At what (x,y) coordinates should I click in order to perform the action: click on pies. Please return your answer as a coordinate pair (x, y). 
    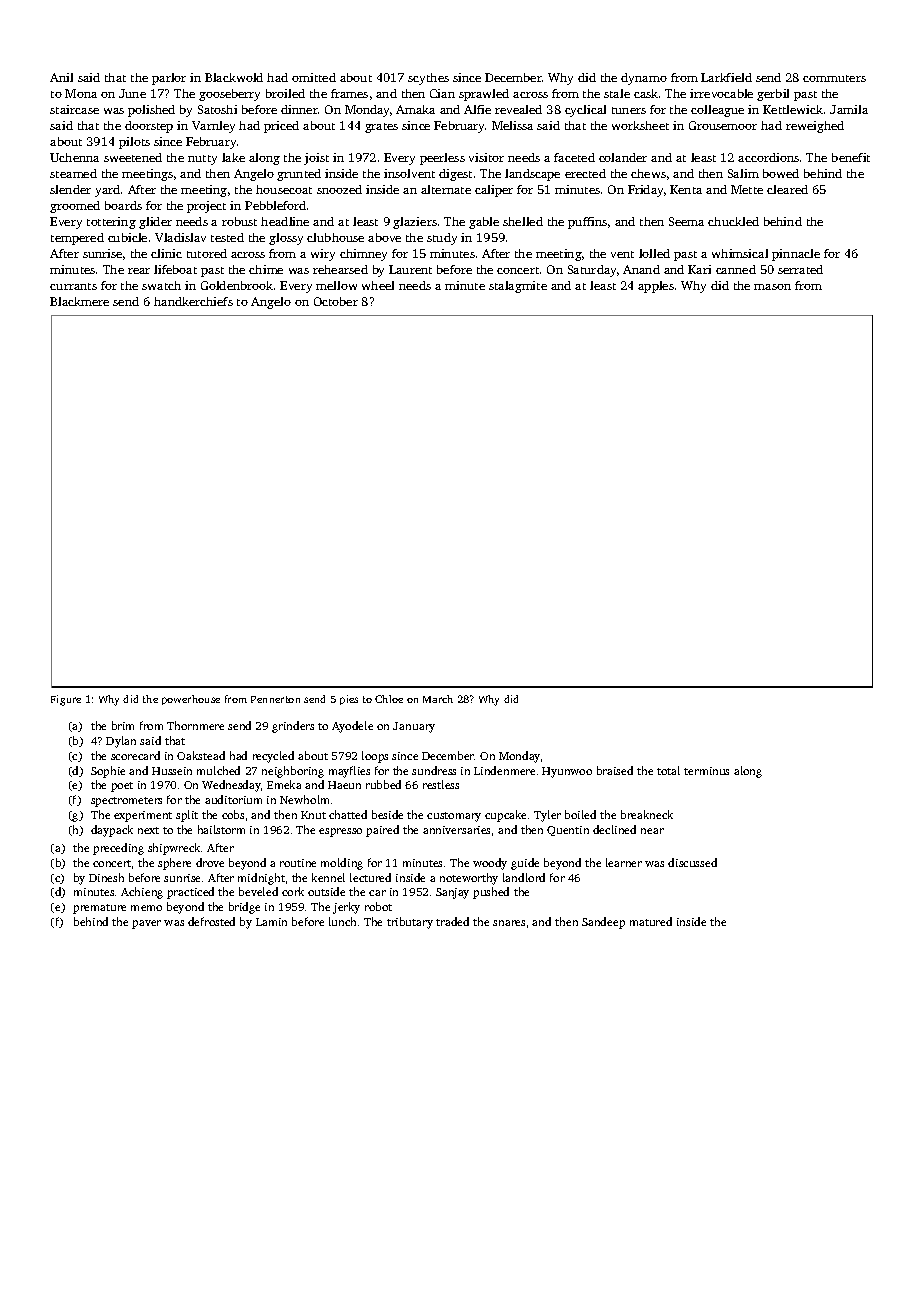
    Looking at the image, I should click on (349, 700).
